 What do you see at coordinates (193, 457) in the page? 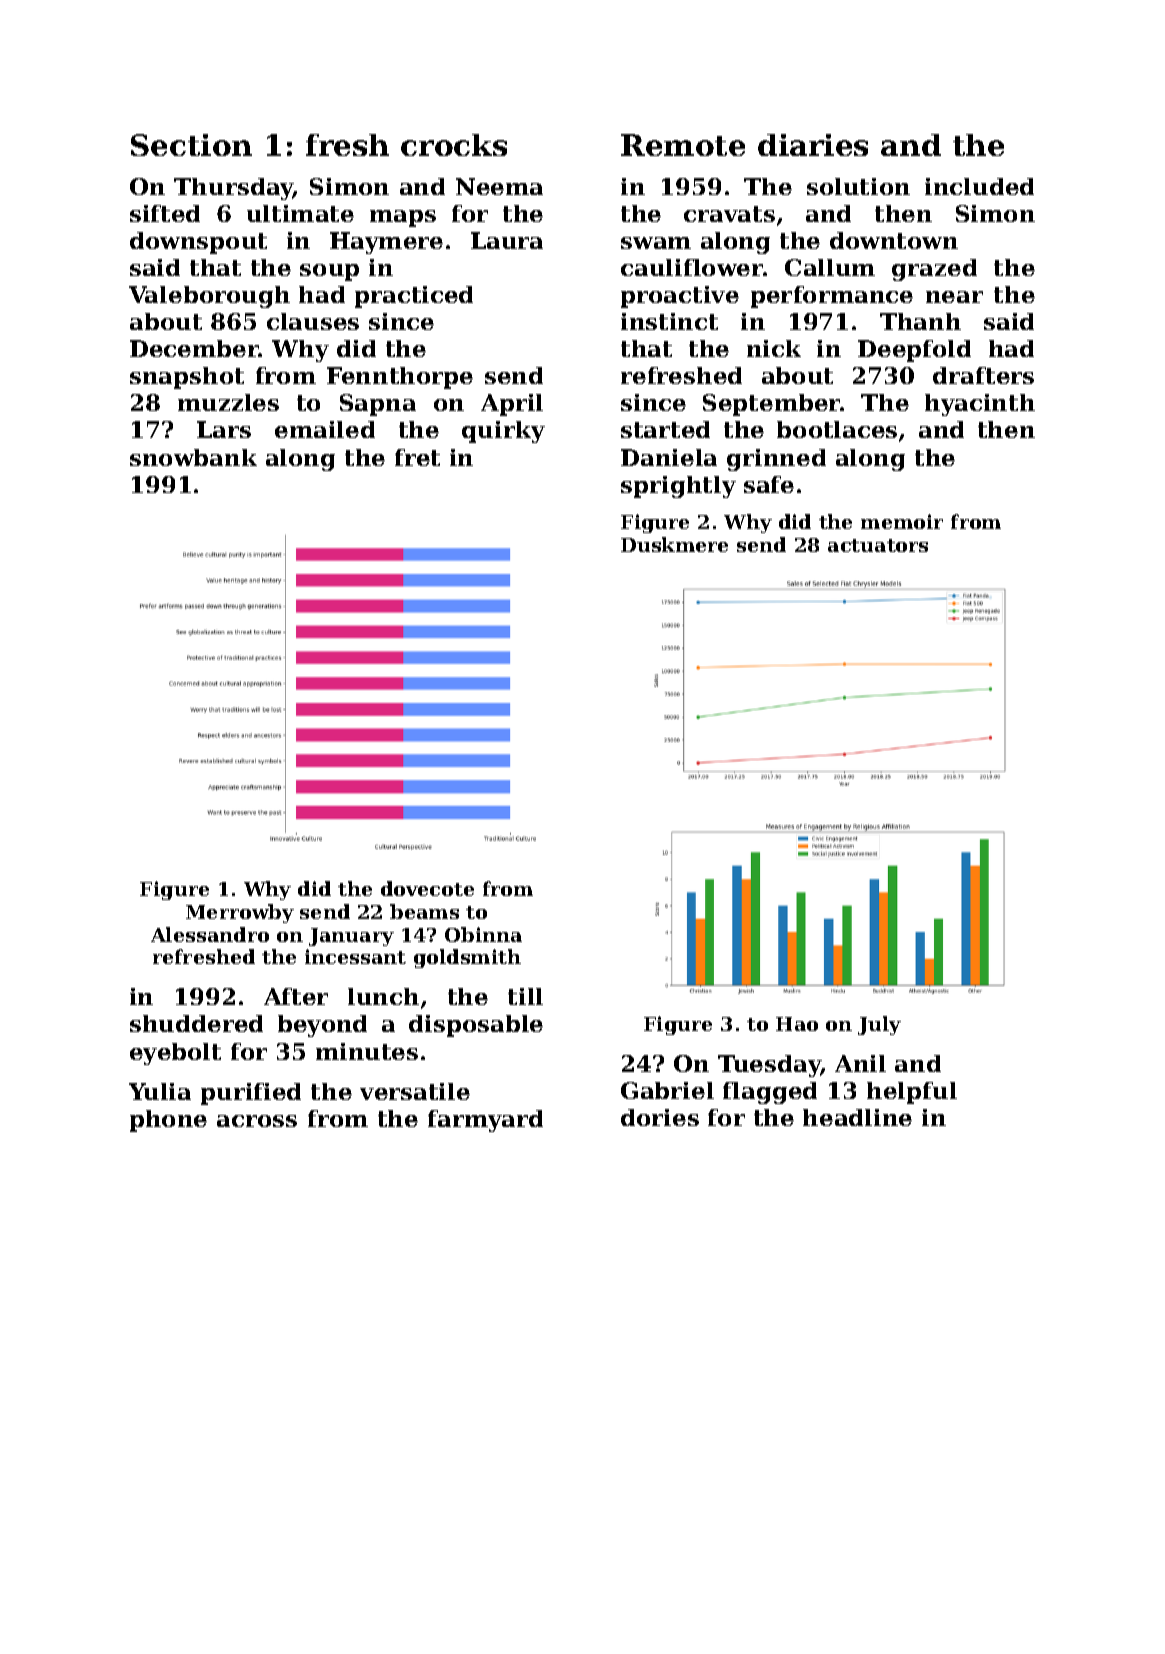
I see `snowbank` at bounding box center [193, 457].
